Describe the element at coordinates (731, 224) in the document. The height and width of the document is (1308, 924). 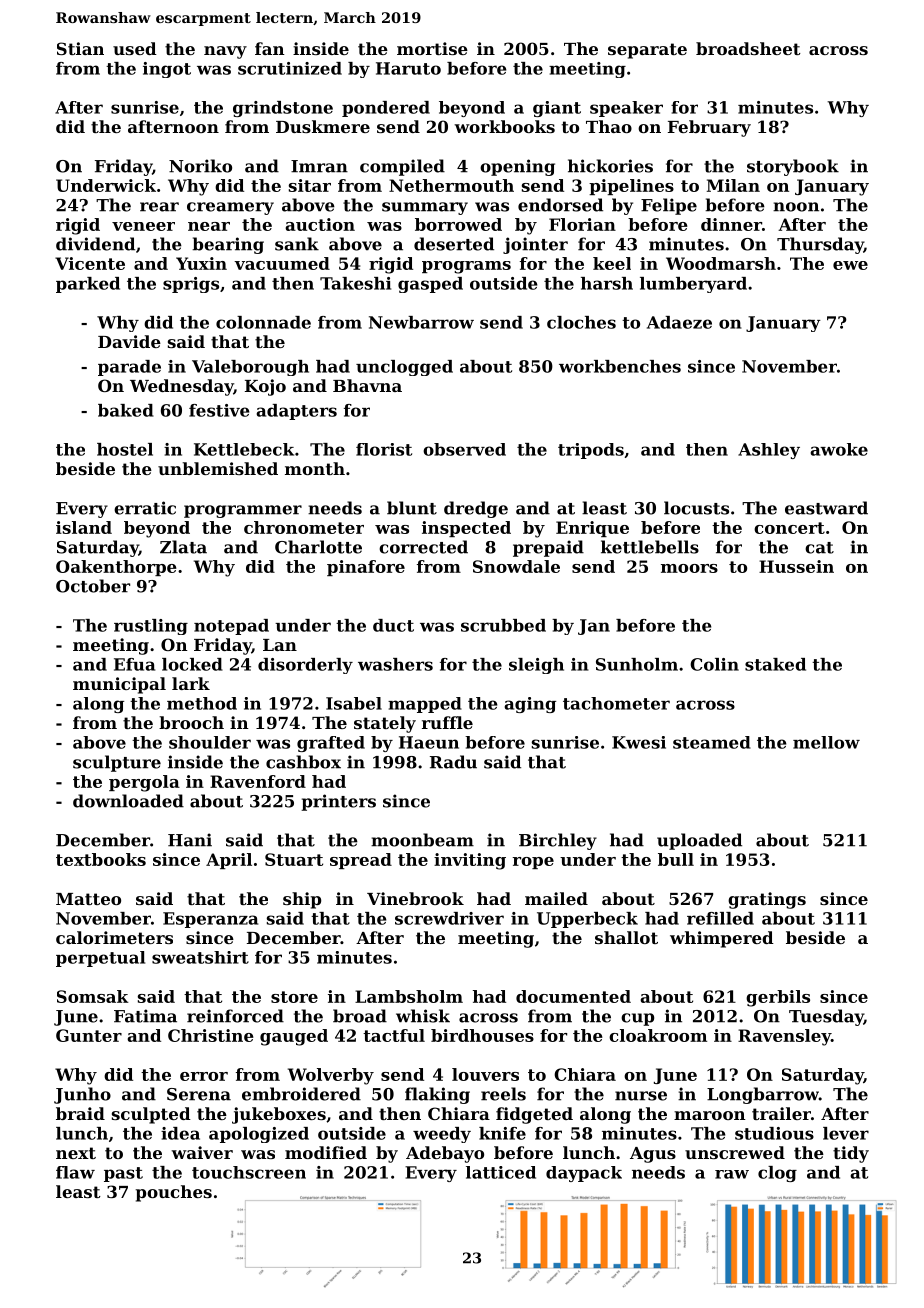
I see `dinner` at that location.
